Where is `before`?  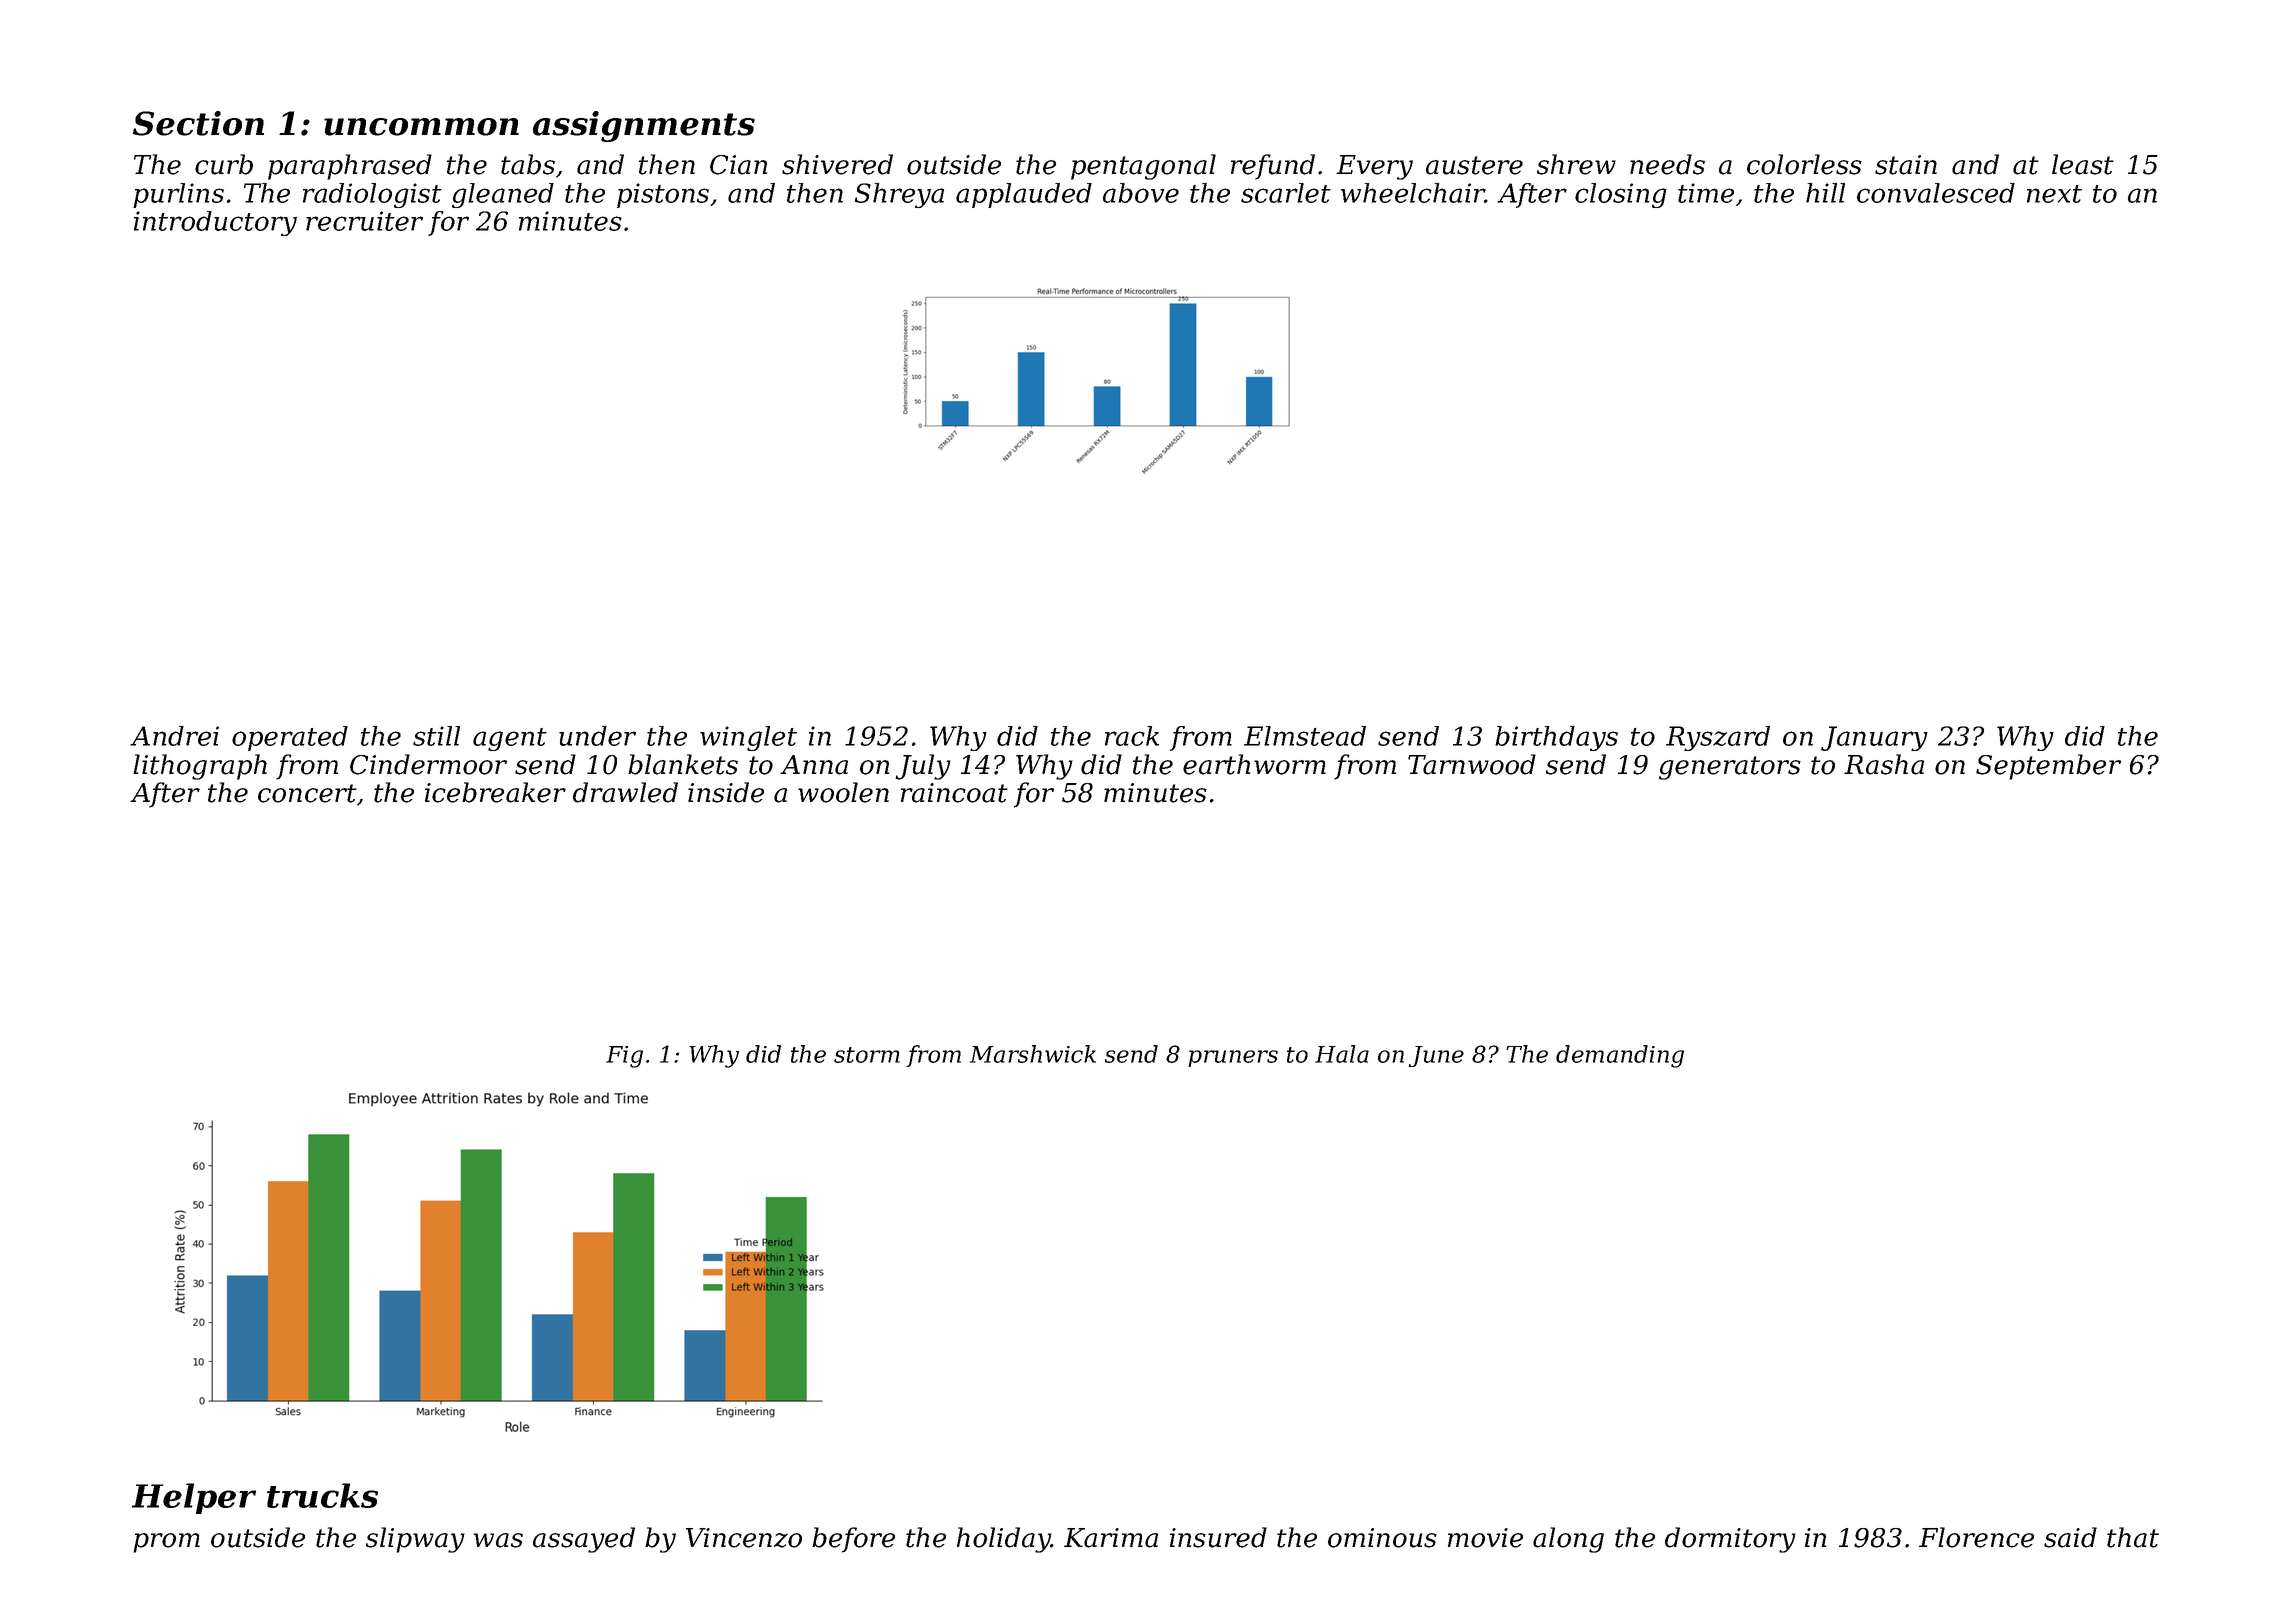 before is located at coordinates (853, 1540).
